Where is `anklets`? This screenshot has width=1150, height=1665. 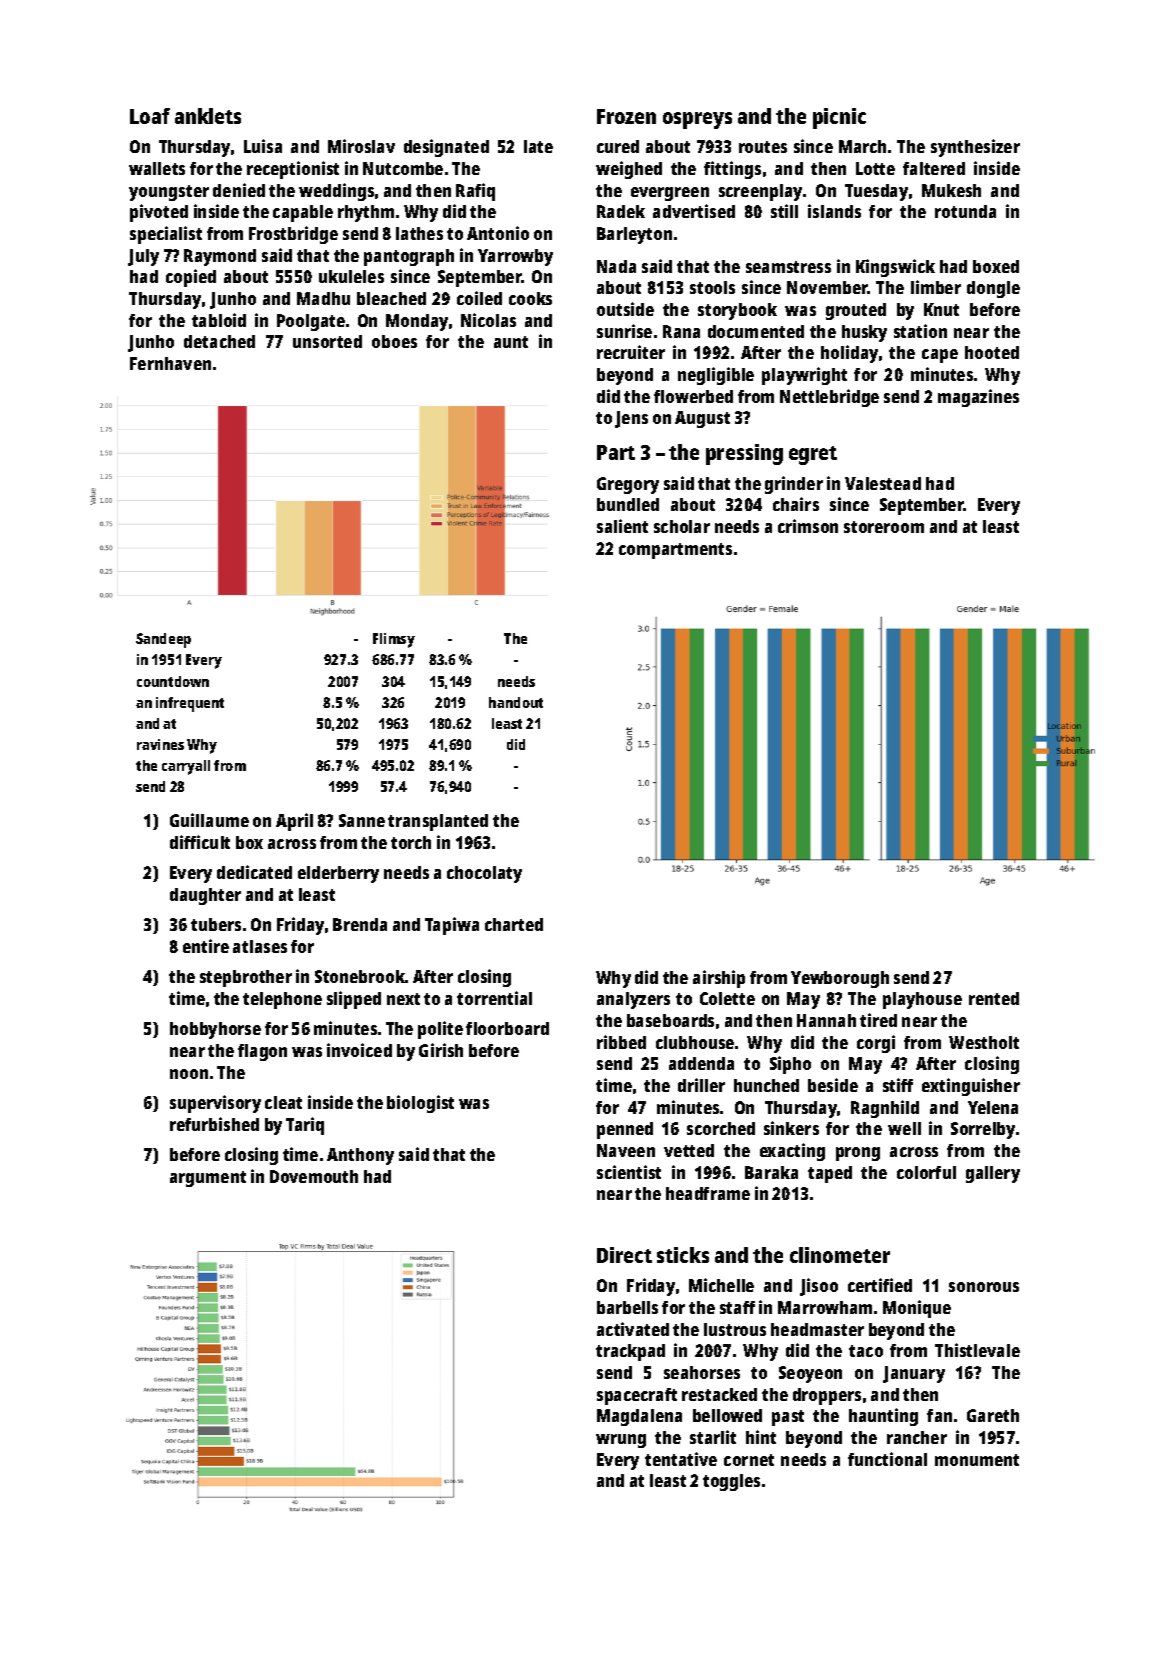
anklets is located at coordinates (208, 116).
